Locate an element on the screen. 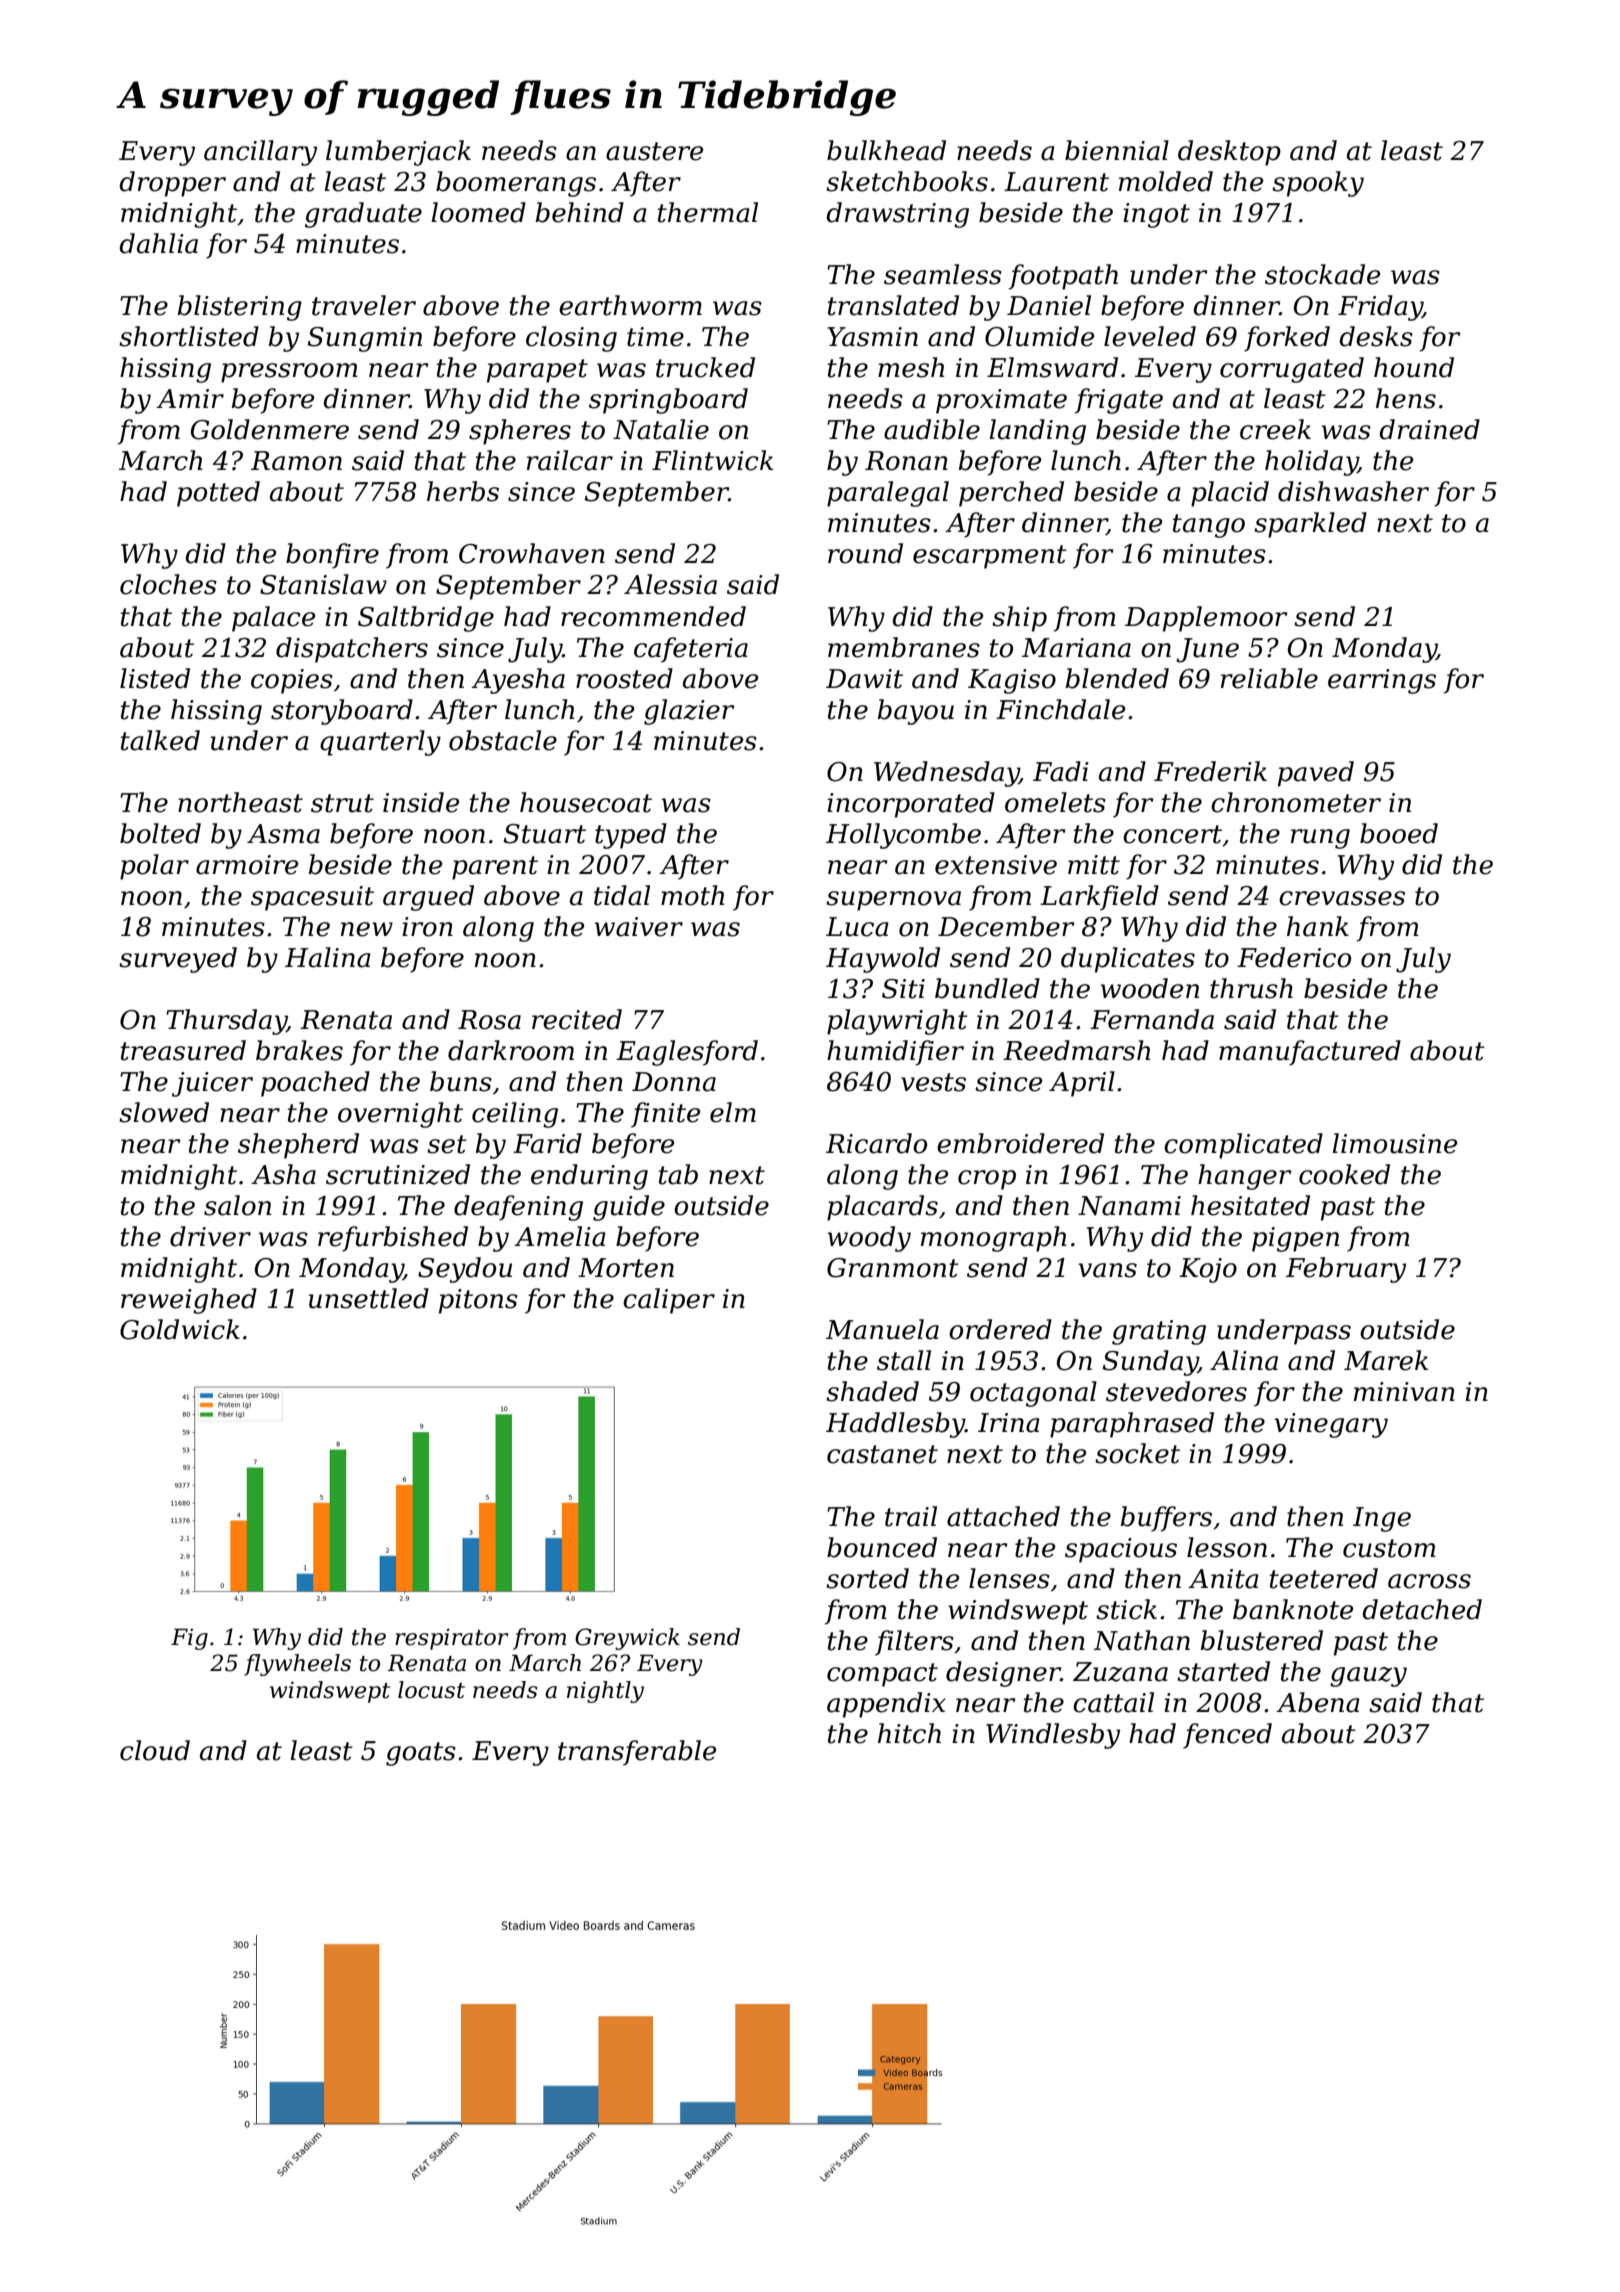 The width and height of the screenshot is (1620, 2292). buffers is located at coordinates (1166, 1519).
